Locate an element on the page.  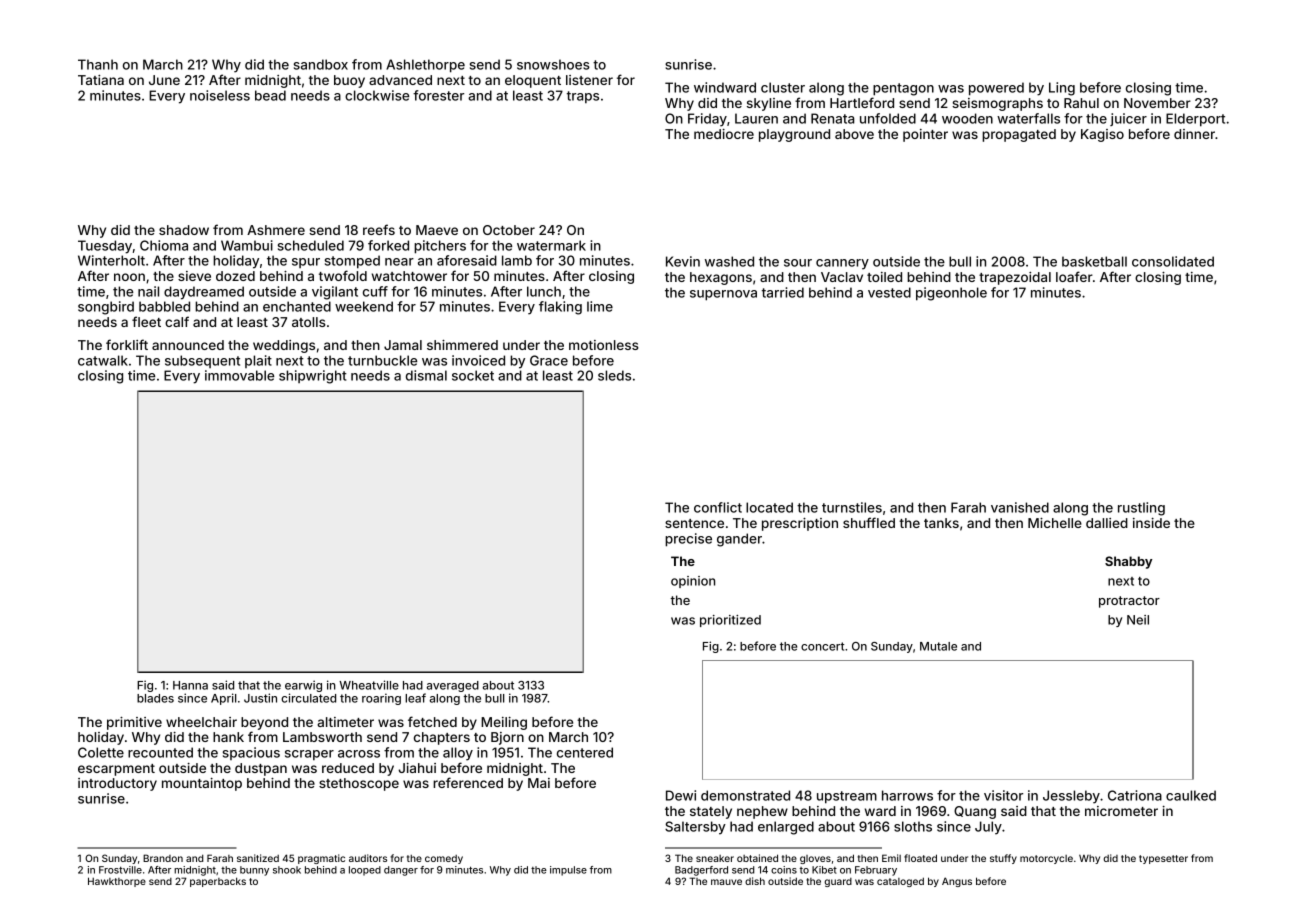
powered is located at coordinates (996, 89).
